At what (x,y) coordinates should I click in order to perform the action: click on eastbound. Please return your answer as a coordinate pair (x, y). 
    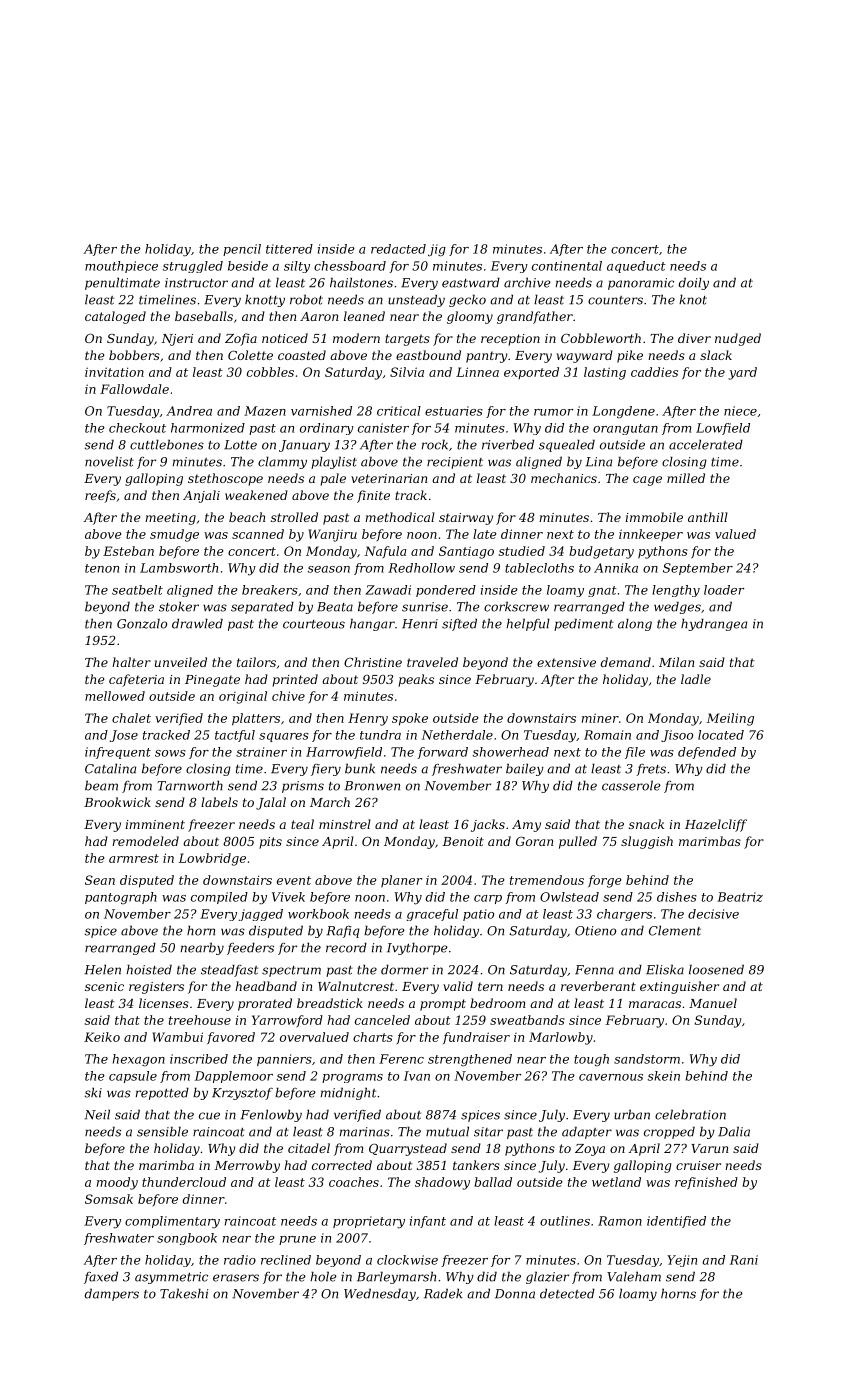
    Looking at the image, I should click on (428, 355).
